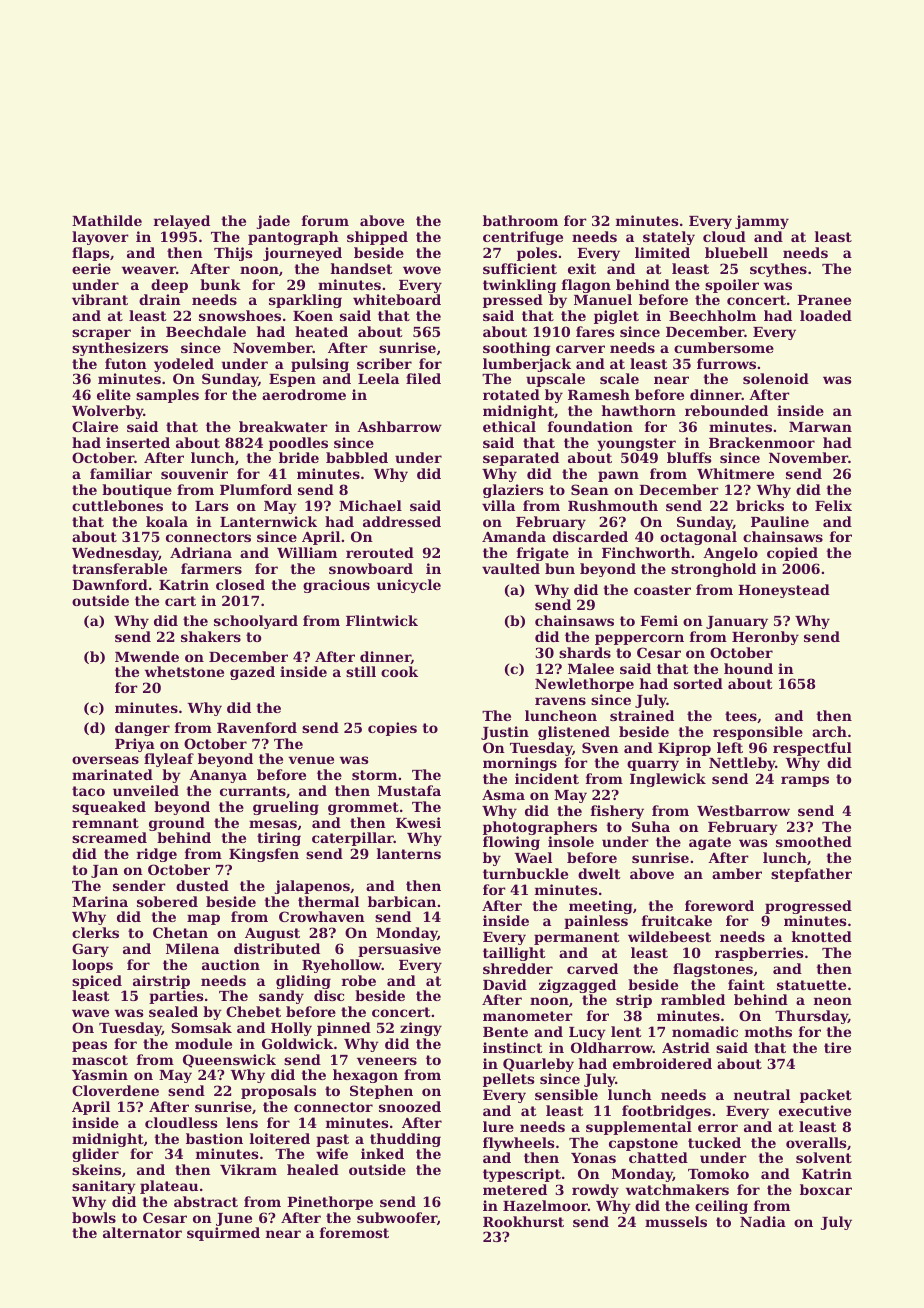 Image resolution: width=924 pixels, height=1308 pixels. What do you see at coordinates (405, 1140) in the page?
I see `thudding` at bounding box center [405, 1140].
